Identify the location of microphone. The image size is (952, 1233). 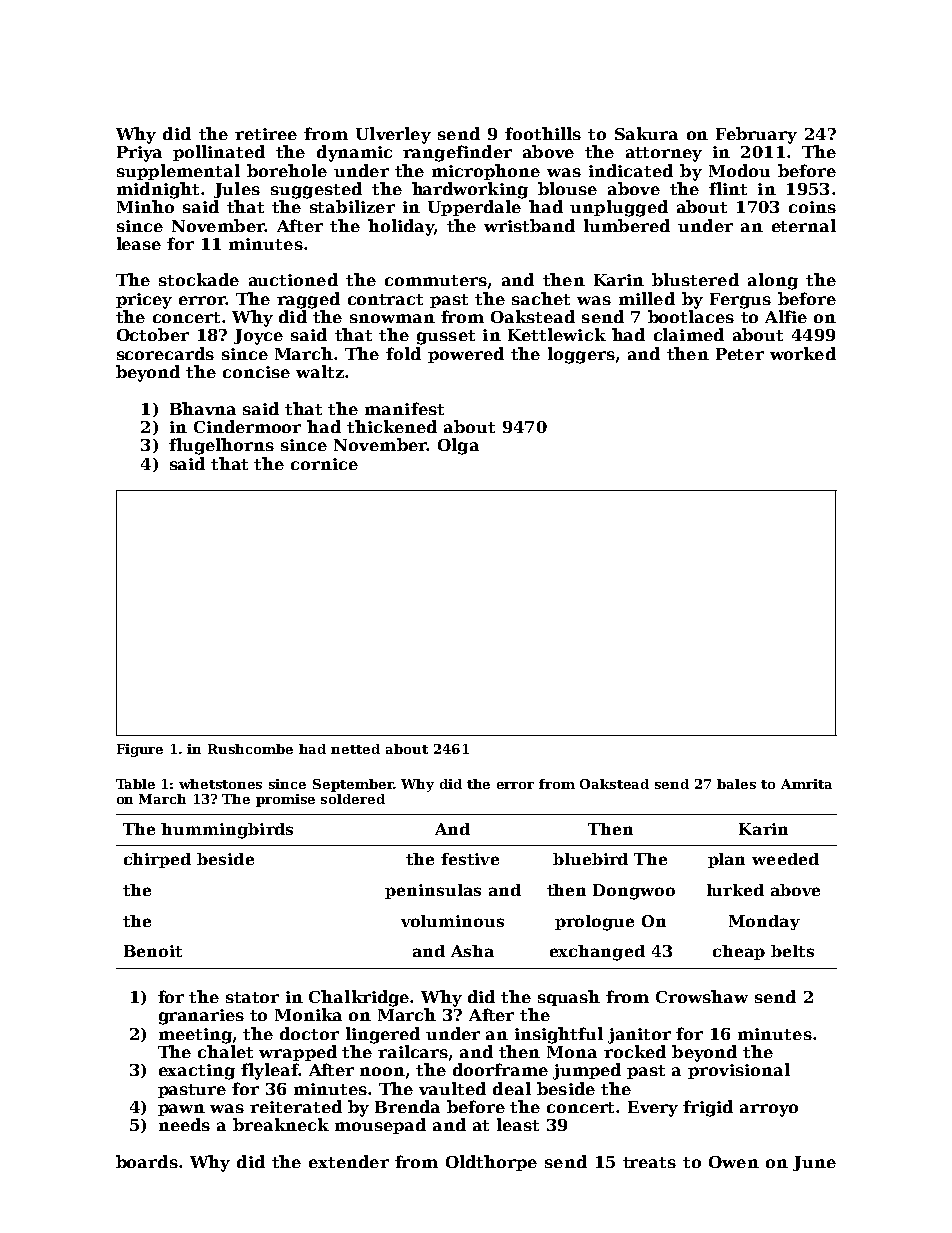
(486, 172).
